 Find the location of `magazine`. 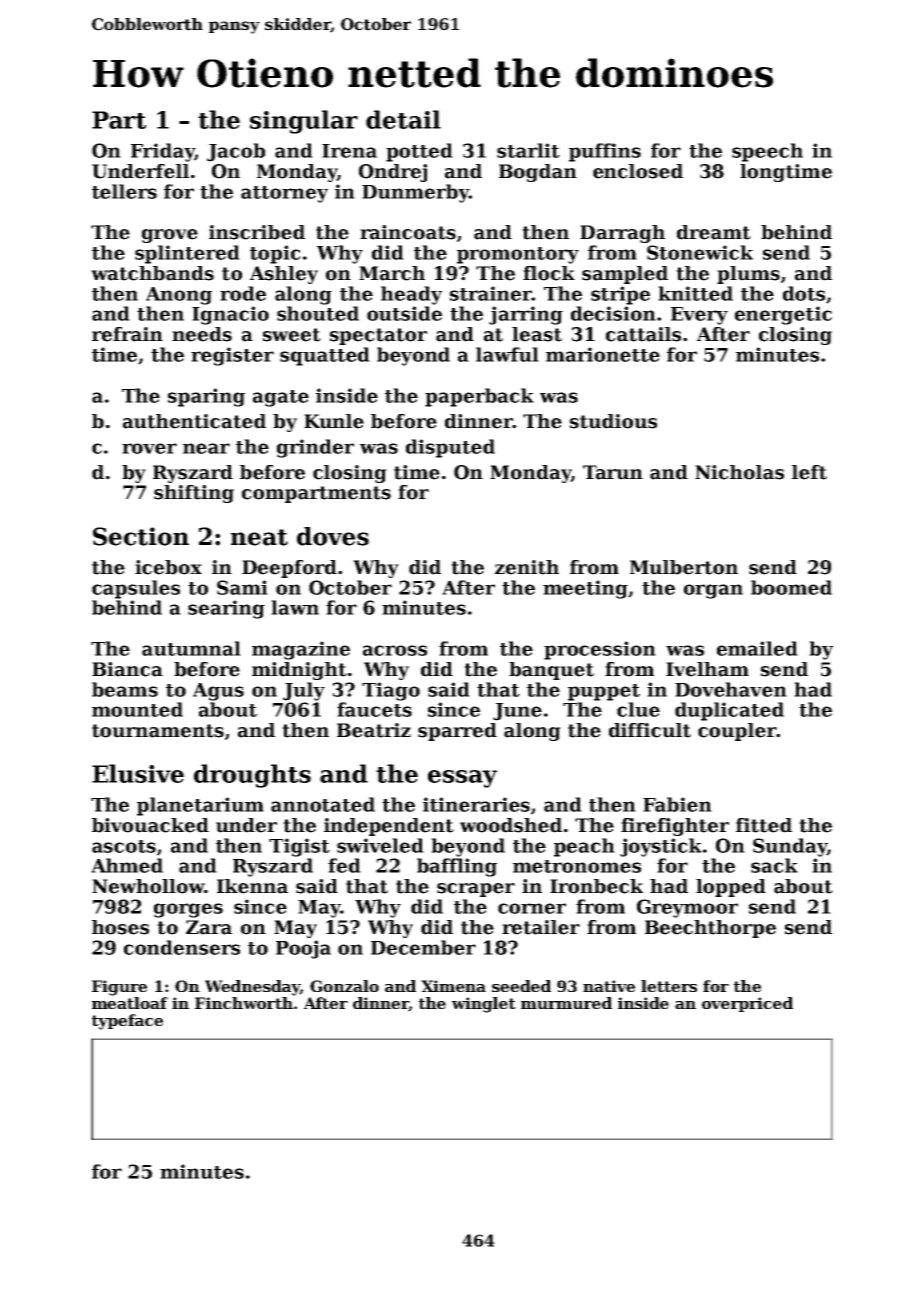

magazine is located at coordinates (301, 650).
